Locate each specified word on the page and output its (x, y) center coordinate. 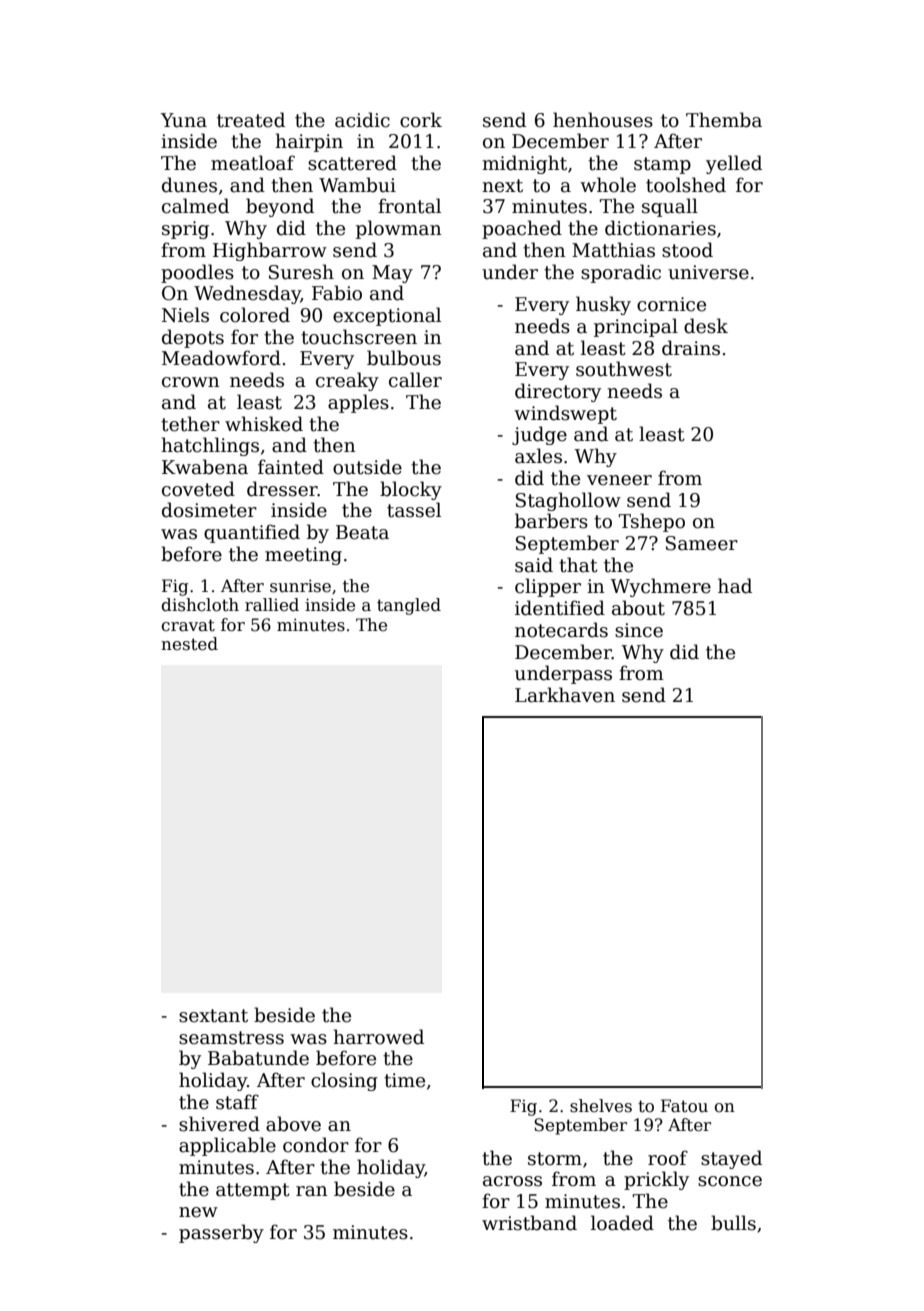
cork (421, 120)
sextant (213, 1016)
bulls (733, 1223)
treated (251, 120)
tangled (409, 606)
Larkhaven (565, 695)
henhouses (603, 120)
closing (344, 1081)
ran (312, 1191)
